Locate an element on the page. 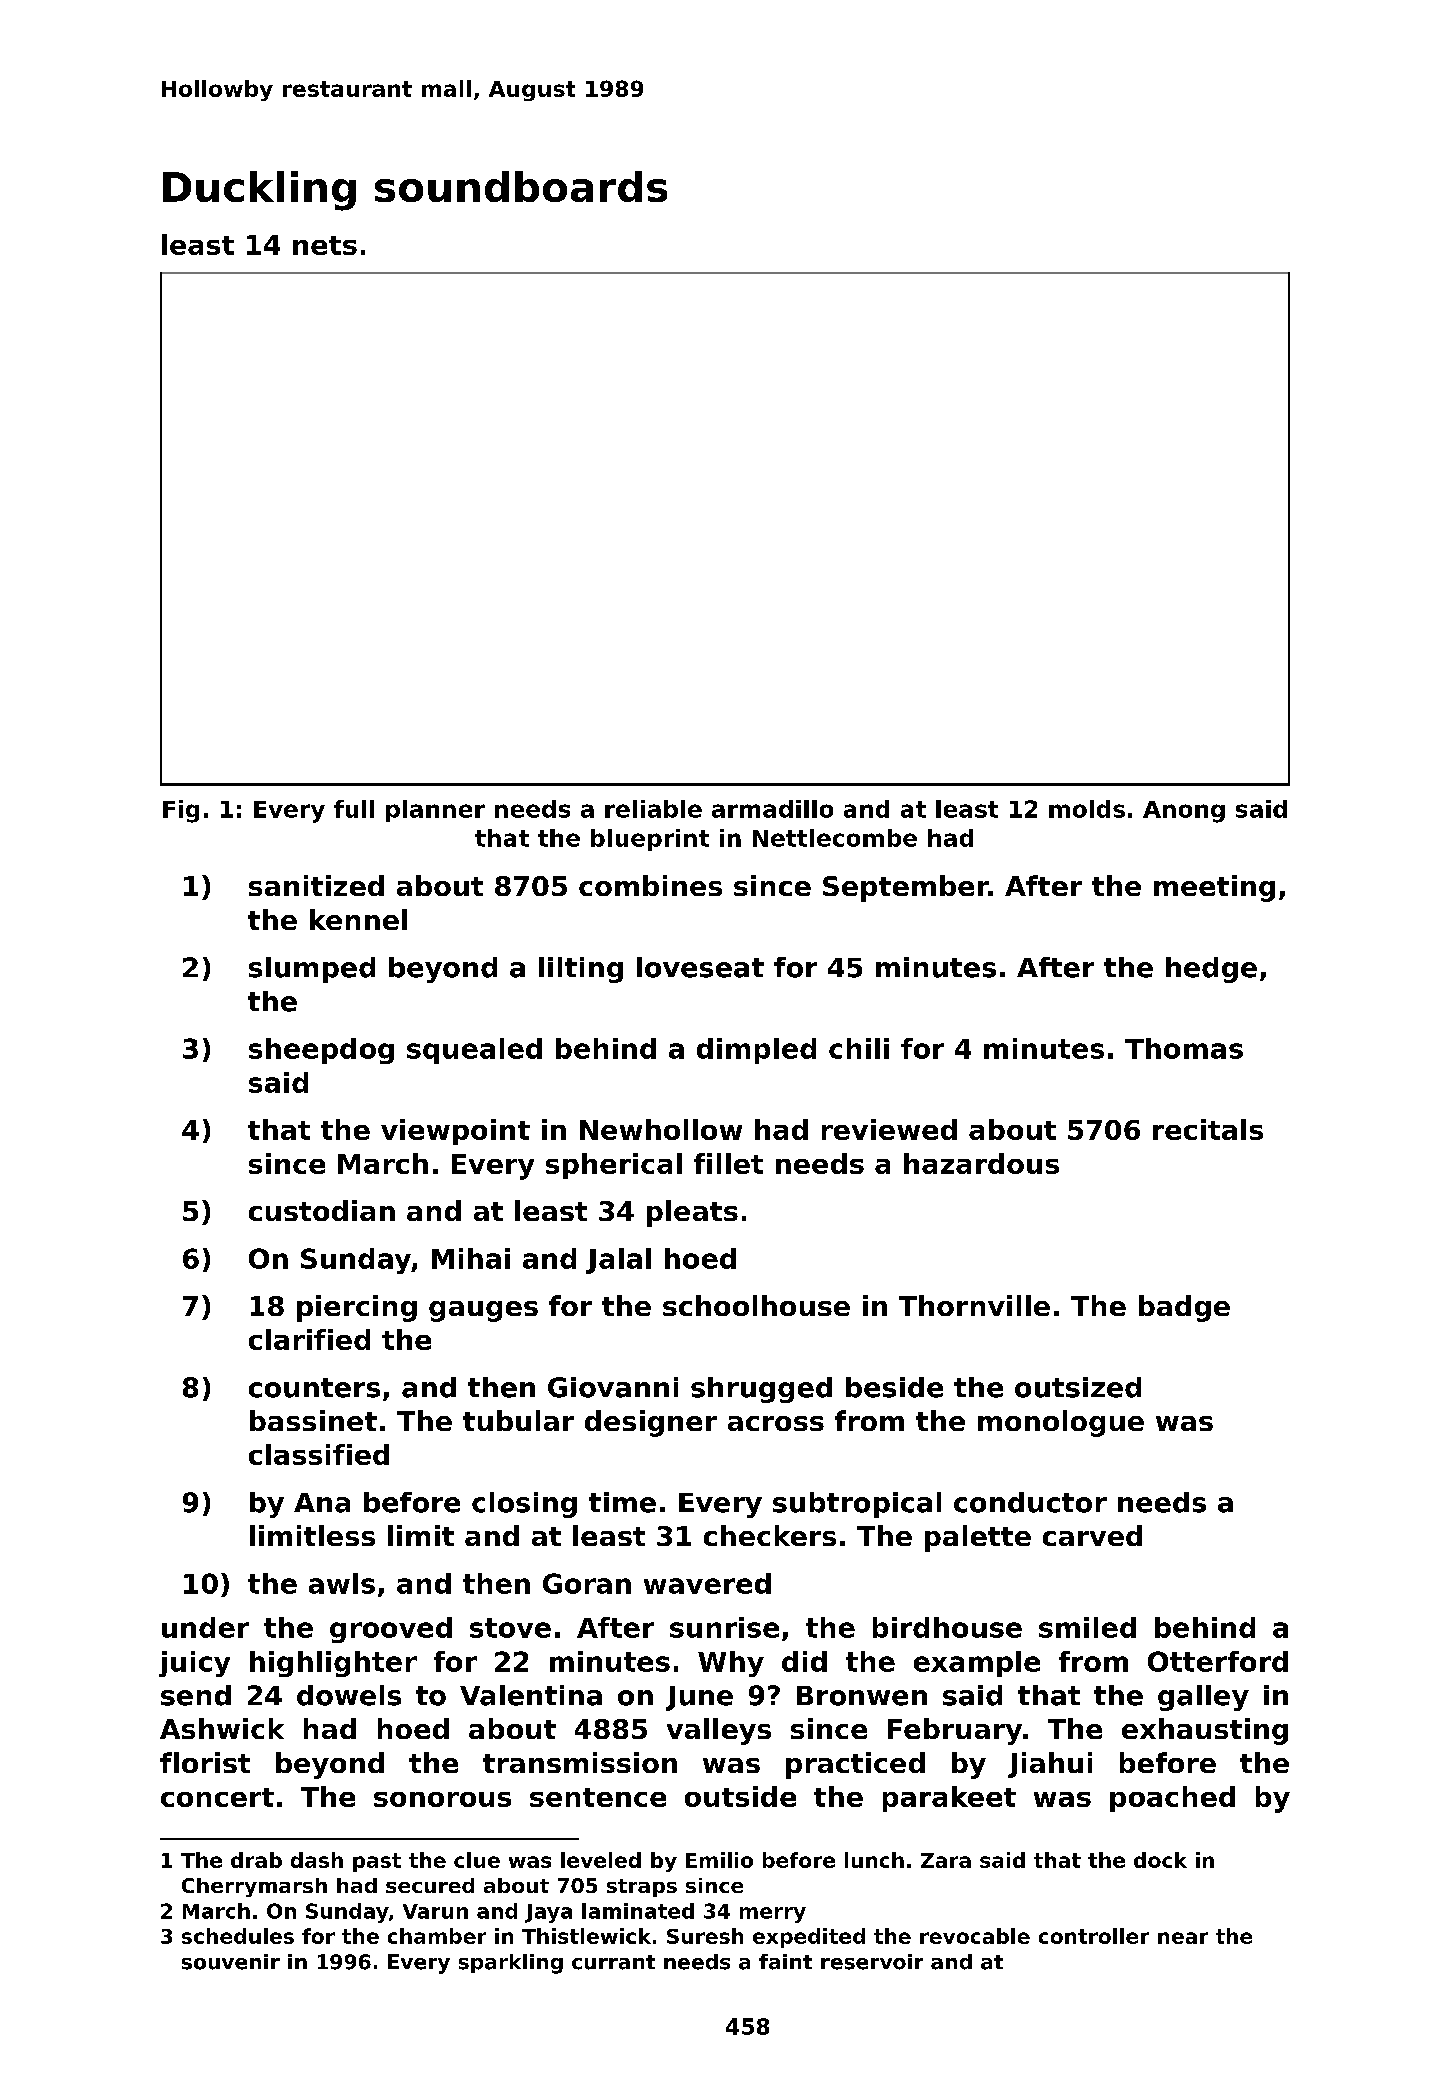  monologue is located at coordinates (1061, 1423).
